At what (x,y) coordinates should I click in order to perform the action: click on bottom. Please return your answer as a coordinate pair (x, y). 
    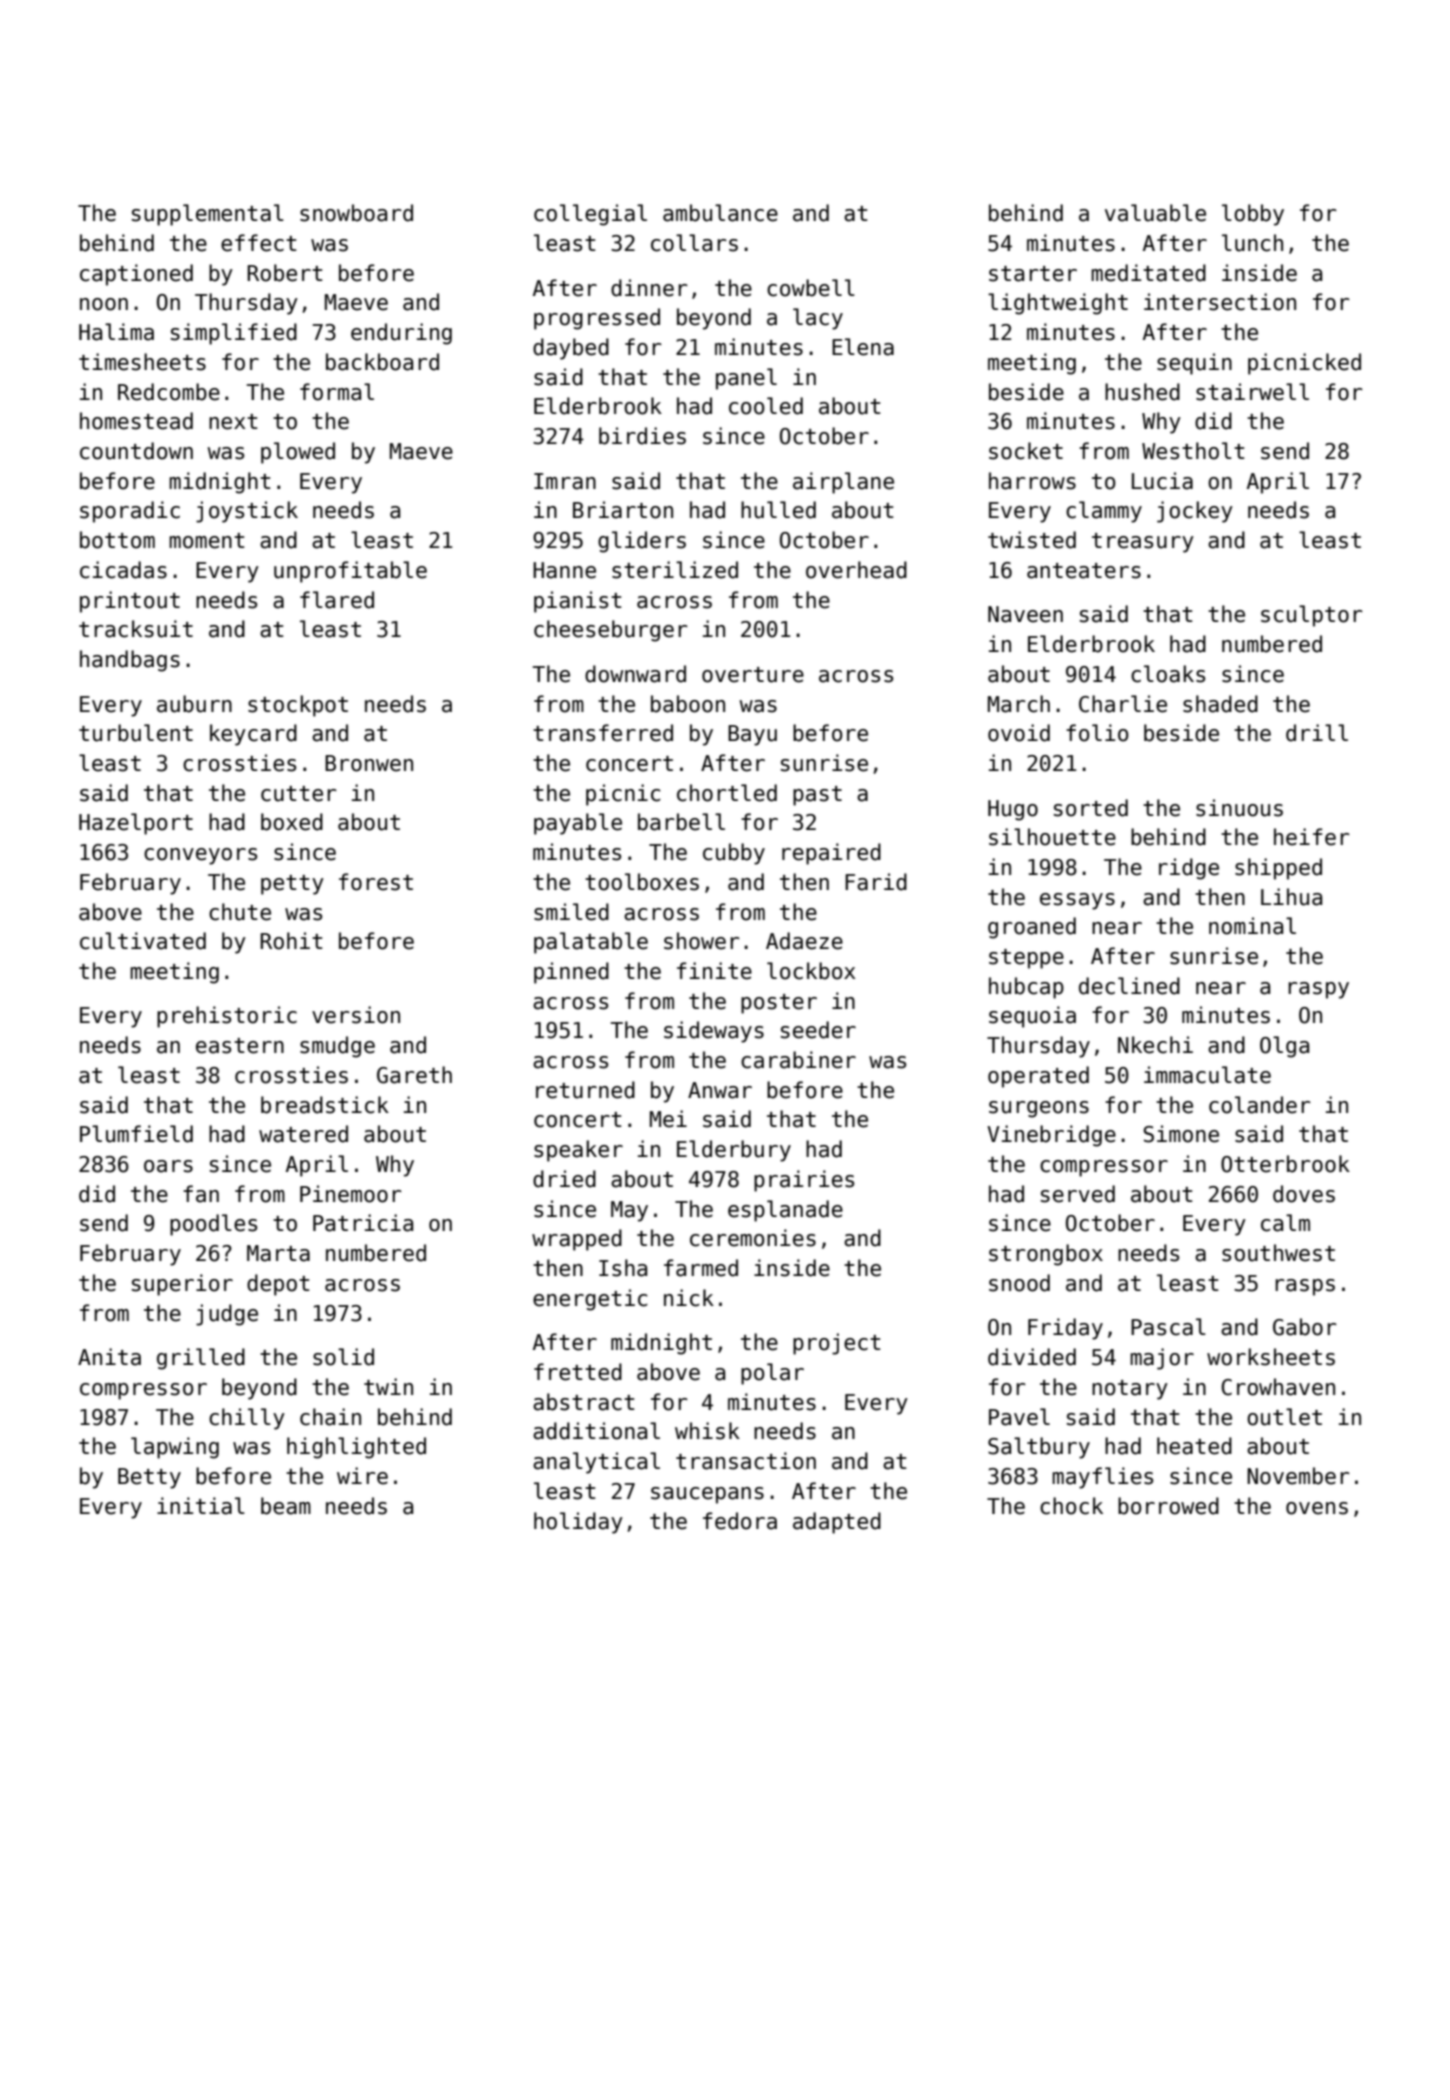
    Looking at the image, I should click on (117, 540).
